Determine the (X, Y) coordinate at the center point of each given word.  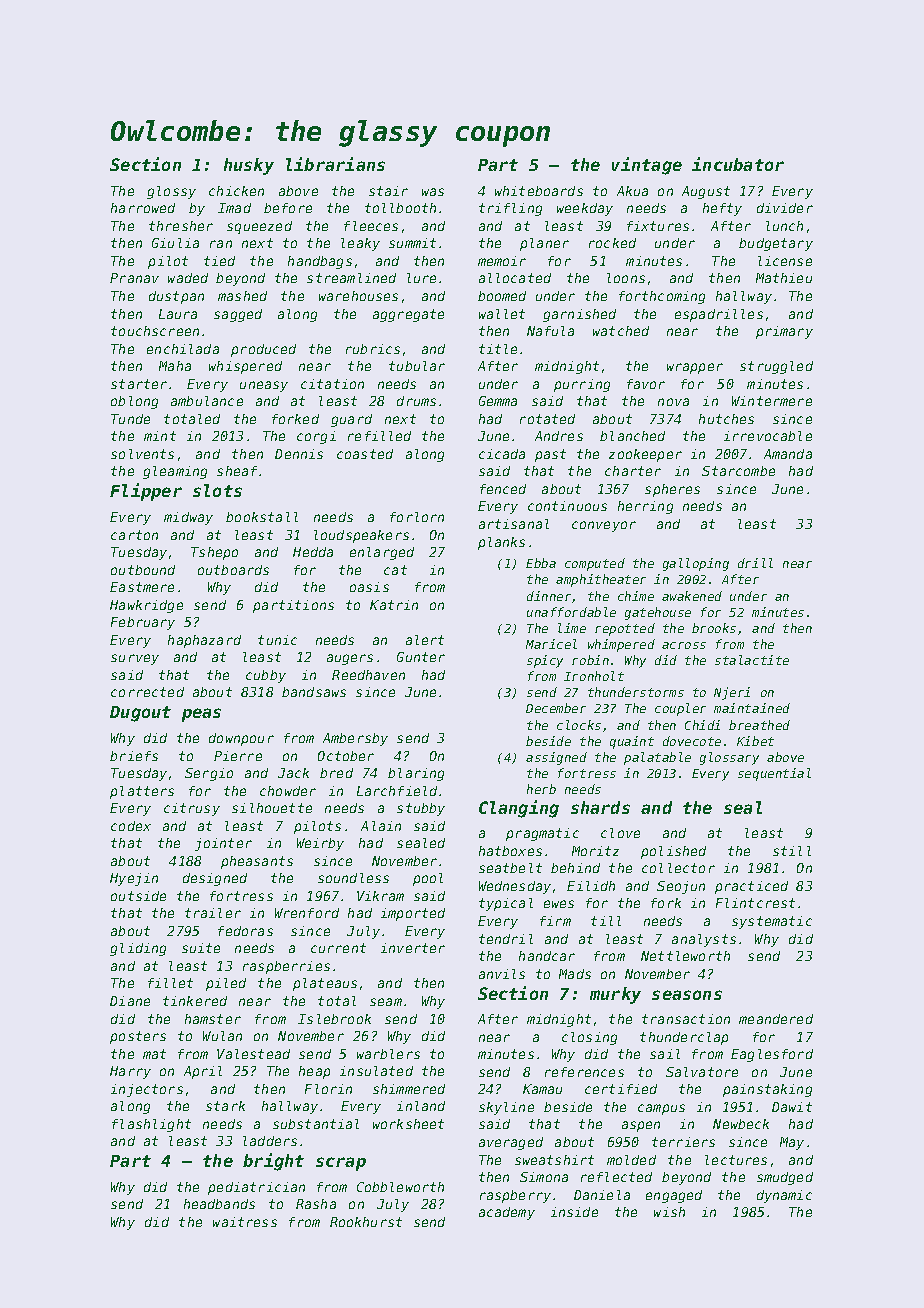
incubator (738, 164)
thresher (181, 226)
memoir (502, 261)
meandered (776, 1019)
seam (386, 1002)
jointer (223, 844)
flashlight (151, 1125)
